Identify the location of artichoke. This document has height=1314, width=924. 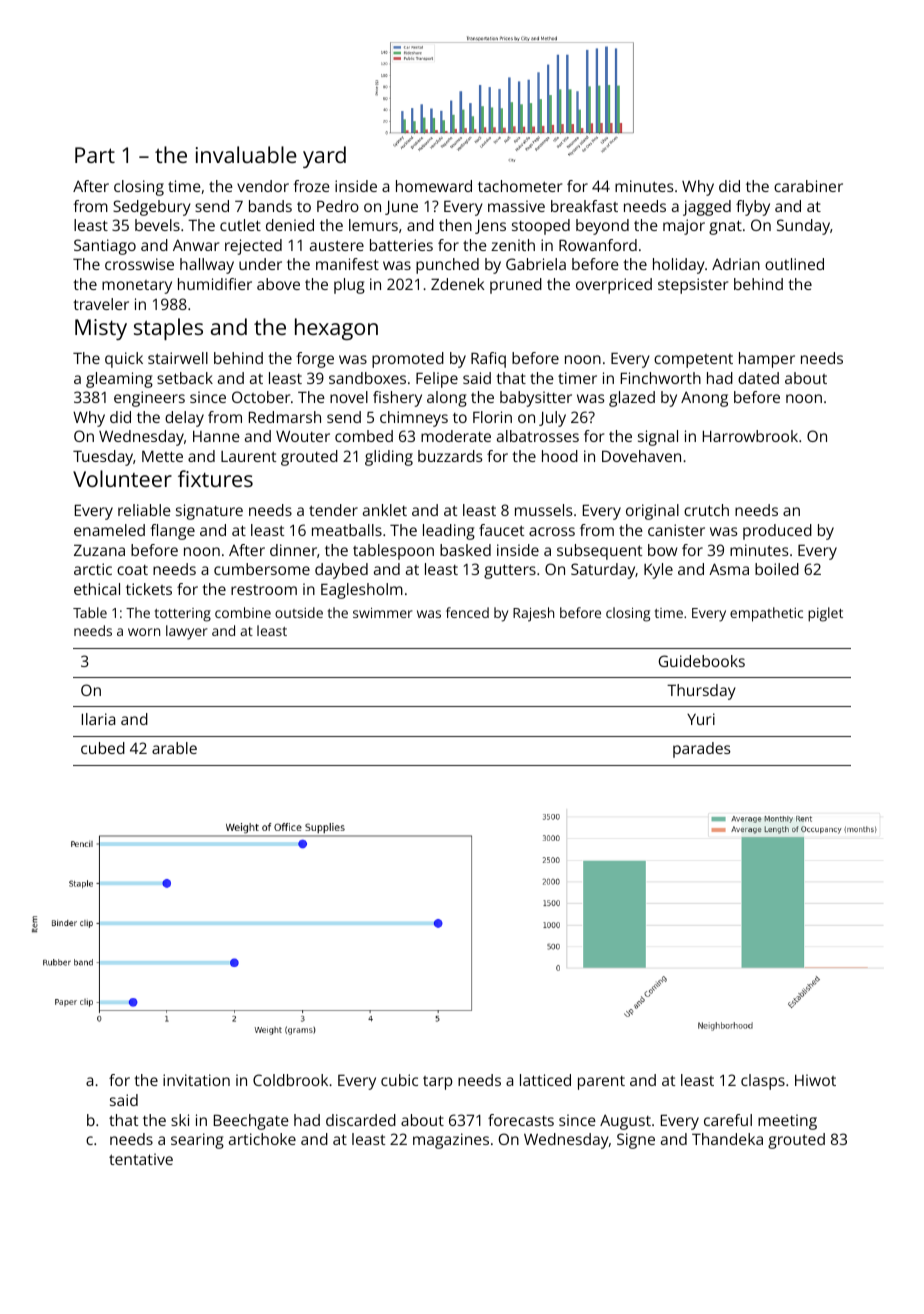
(262, 1139).
